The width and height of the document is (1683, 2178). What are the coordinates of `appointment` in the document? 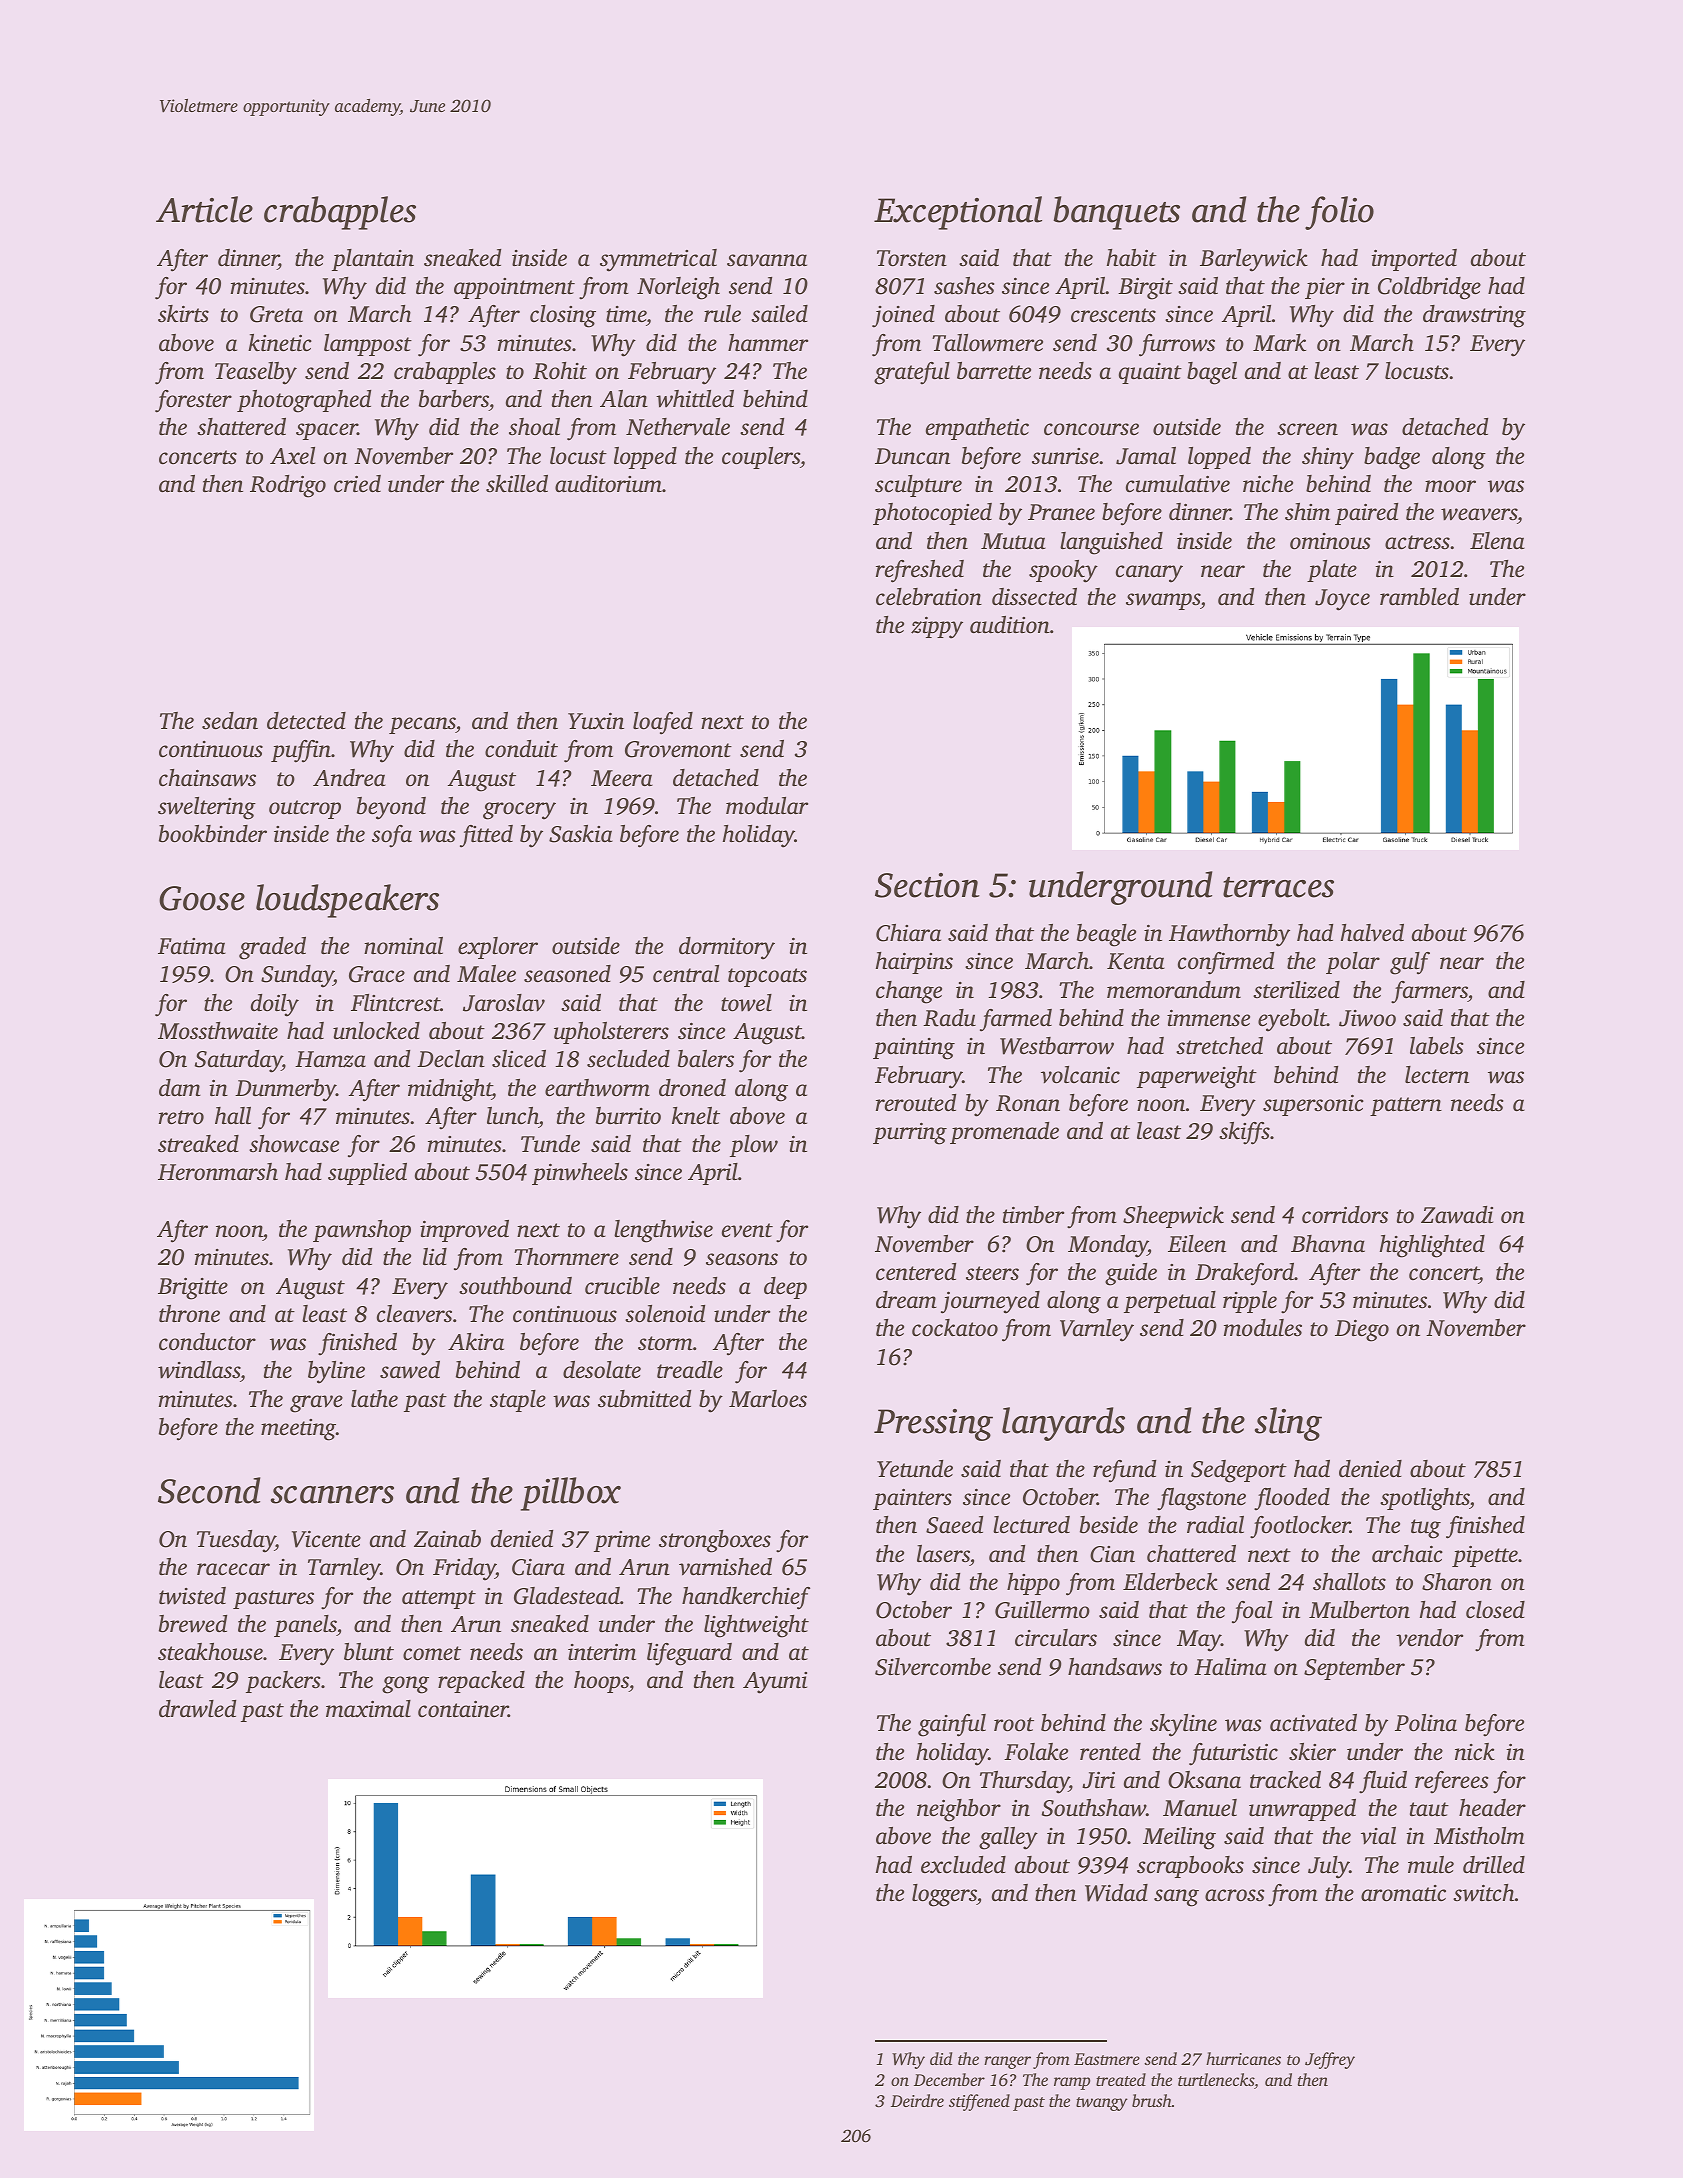 It's located at (514, 288).
